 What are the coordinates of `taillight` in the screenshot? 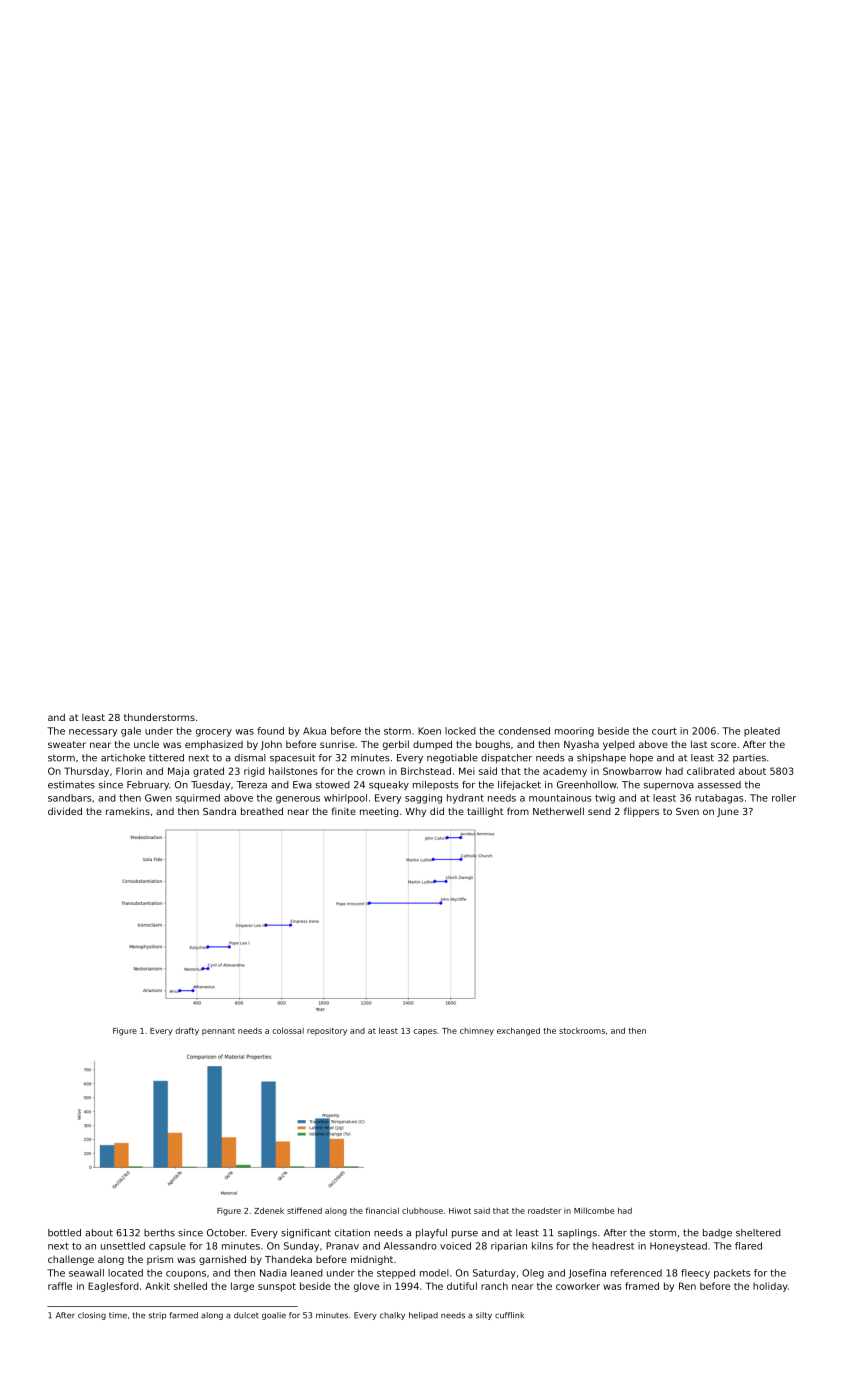 It's located at (485, 812).
